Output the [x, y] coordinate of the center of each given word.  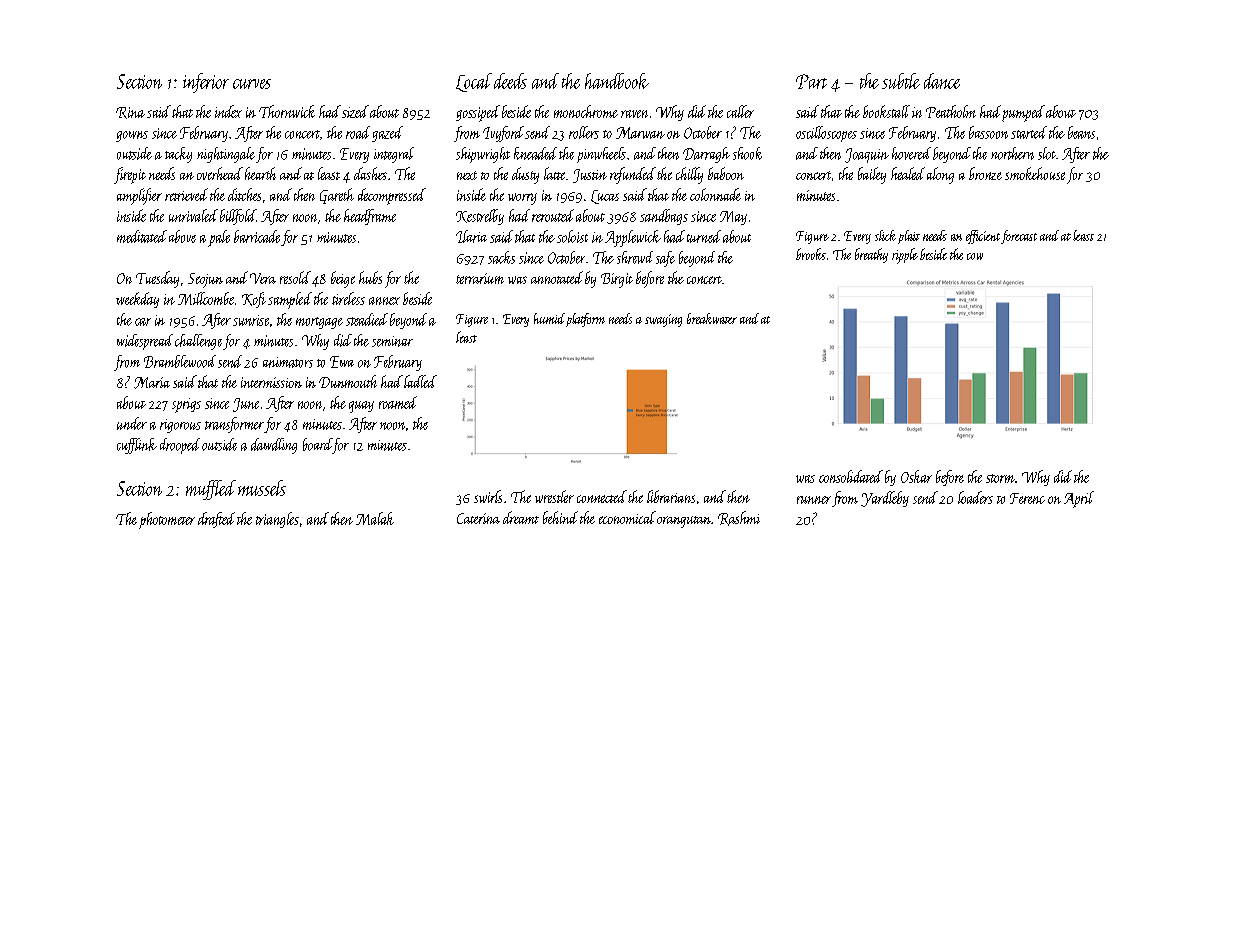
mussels [262, 488]
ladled [420, 381]
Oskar [916, 476]
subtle [901, 81]
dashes [370, 173]
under [132, 423]
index [228, 111]
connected [602, 496]
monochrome [586, 111]
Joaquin [867, 155]
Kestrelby [480, 217]
